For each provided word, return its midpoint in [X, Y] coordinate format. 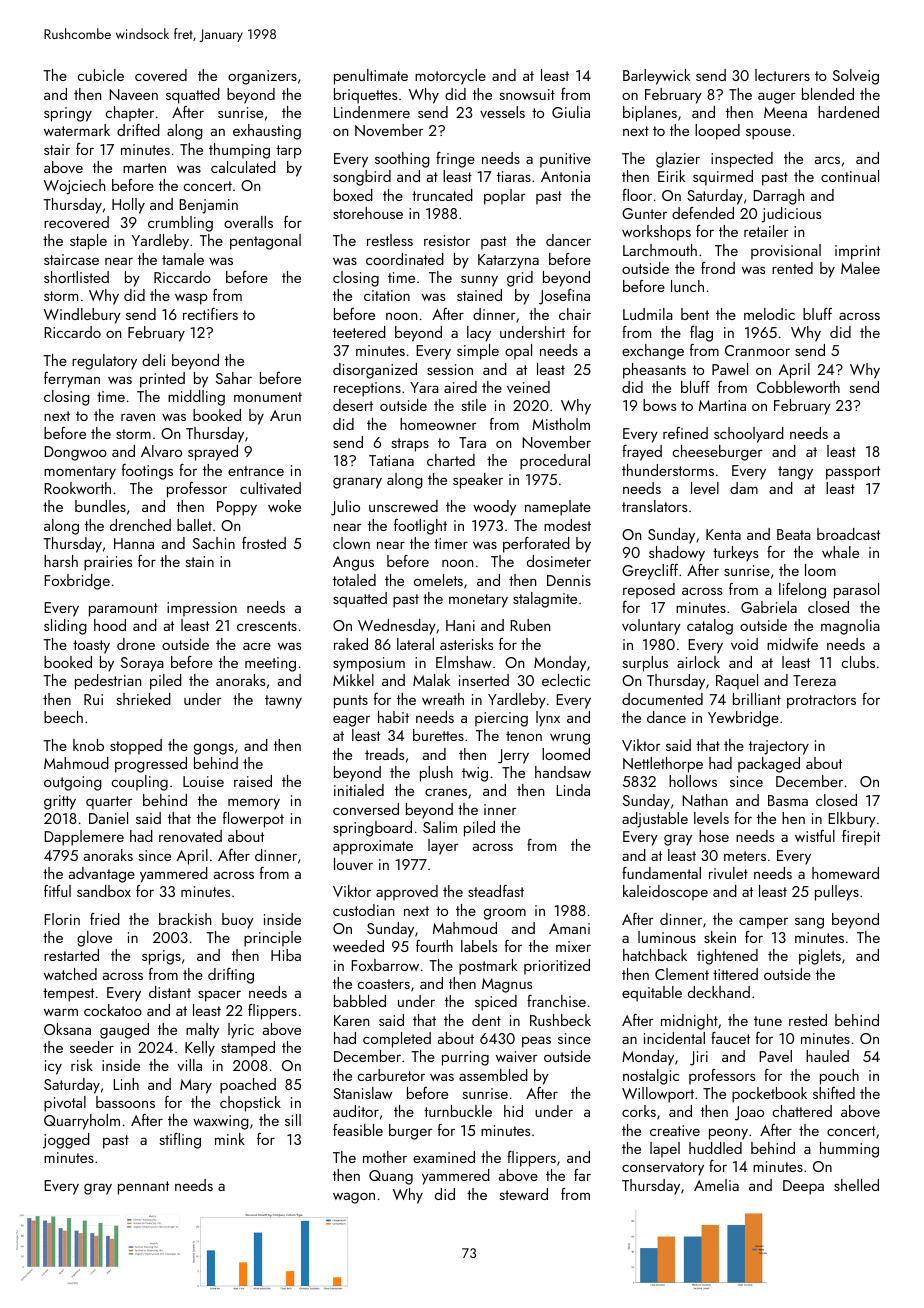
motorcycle [450, 77]
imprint [857, 252]
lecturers [782, 75]
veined [528, 387]
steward [523, 1194]
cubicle [100, 75]
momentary [80, 473]
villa [190, 1065]
